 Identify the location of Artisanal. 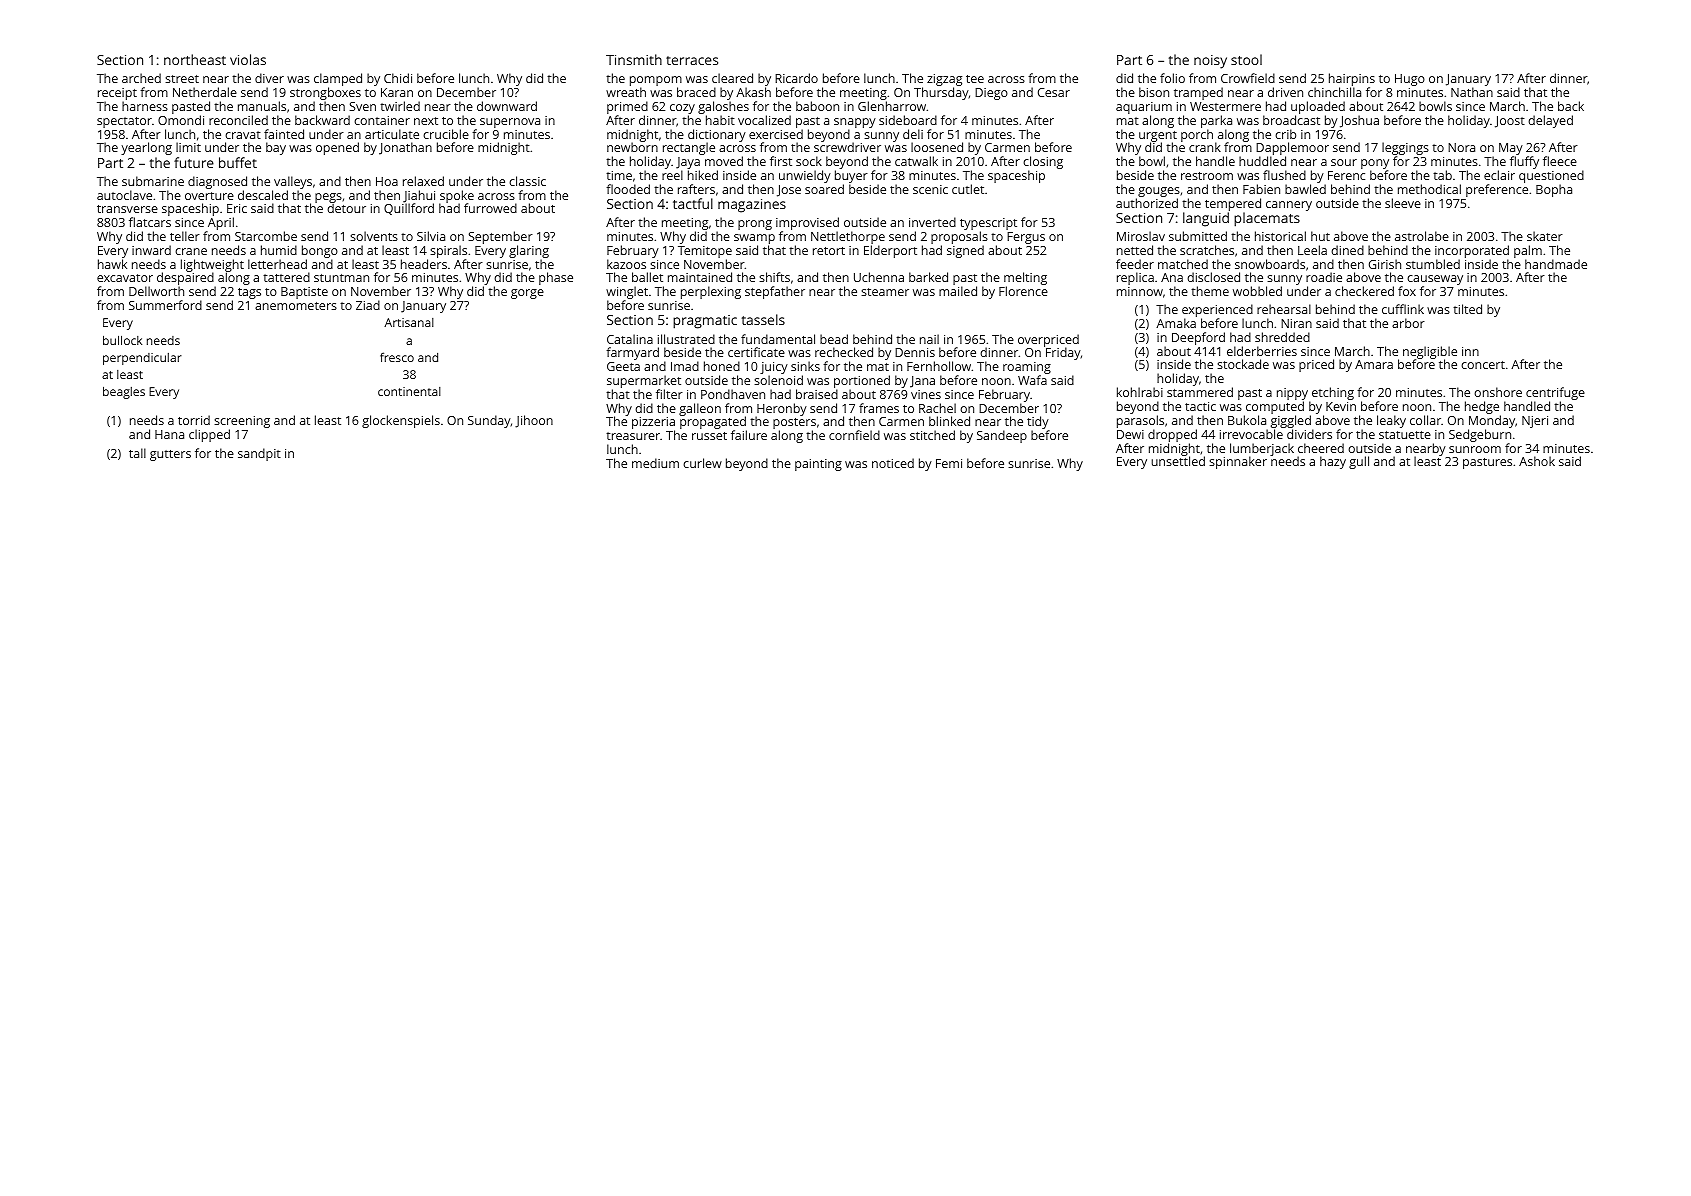
(409, 322).
